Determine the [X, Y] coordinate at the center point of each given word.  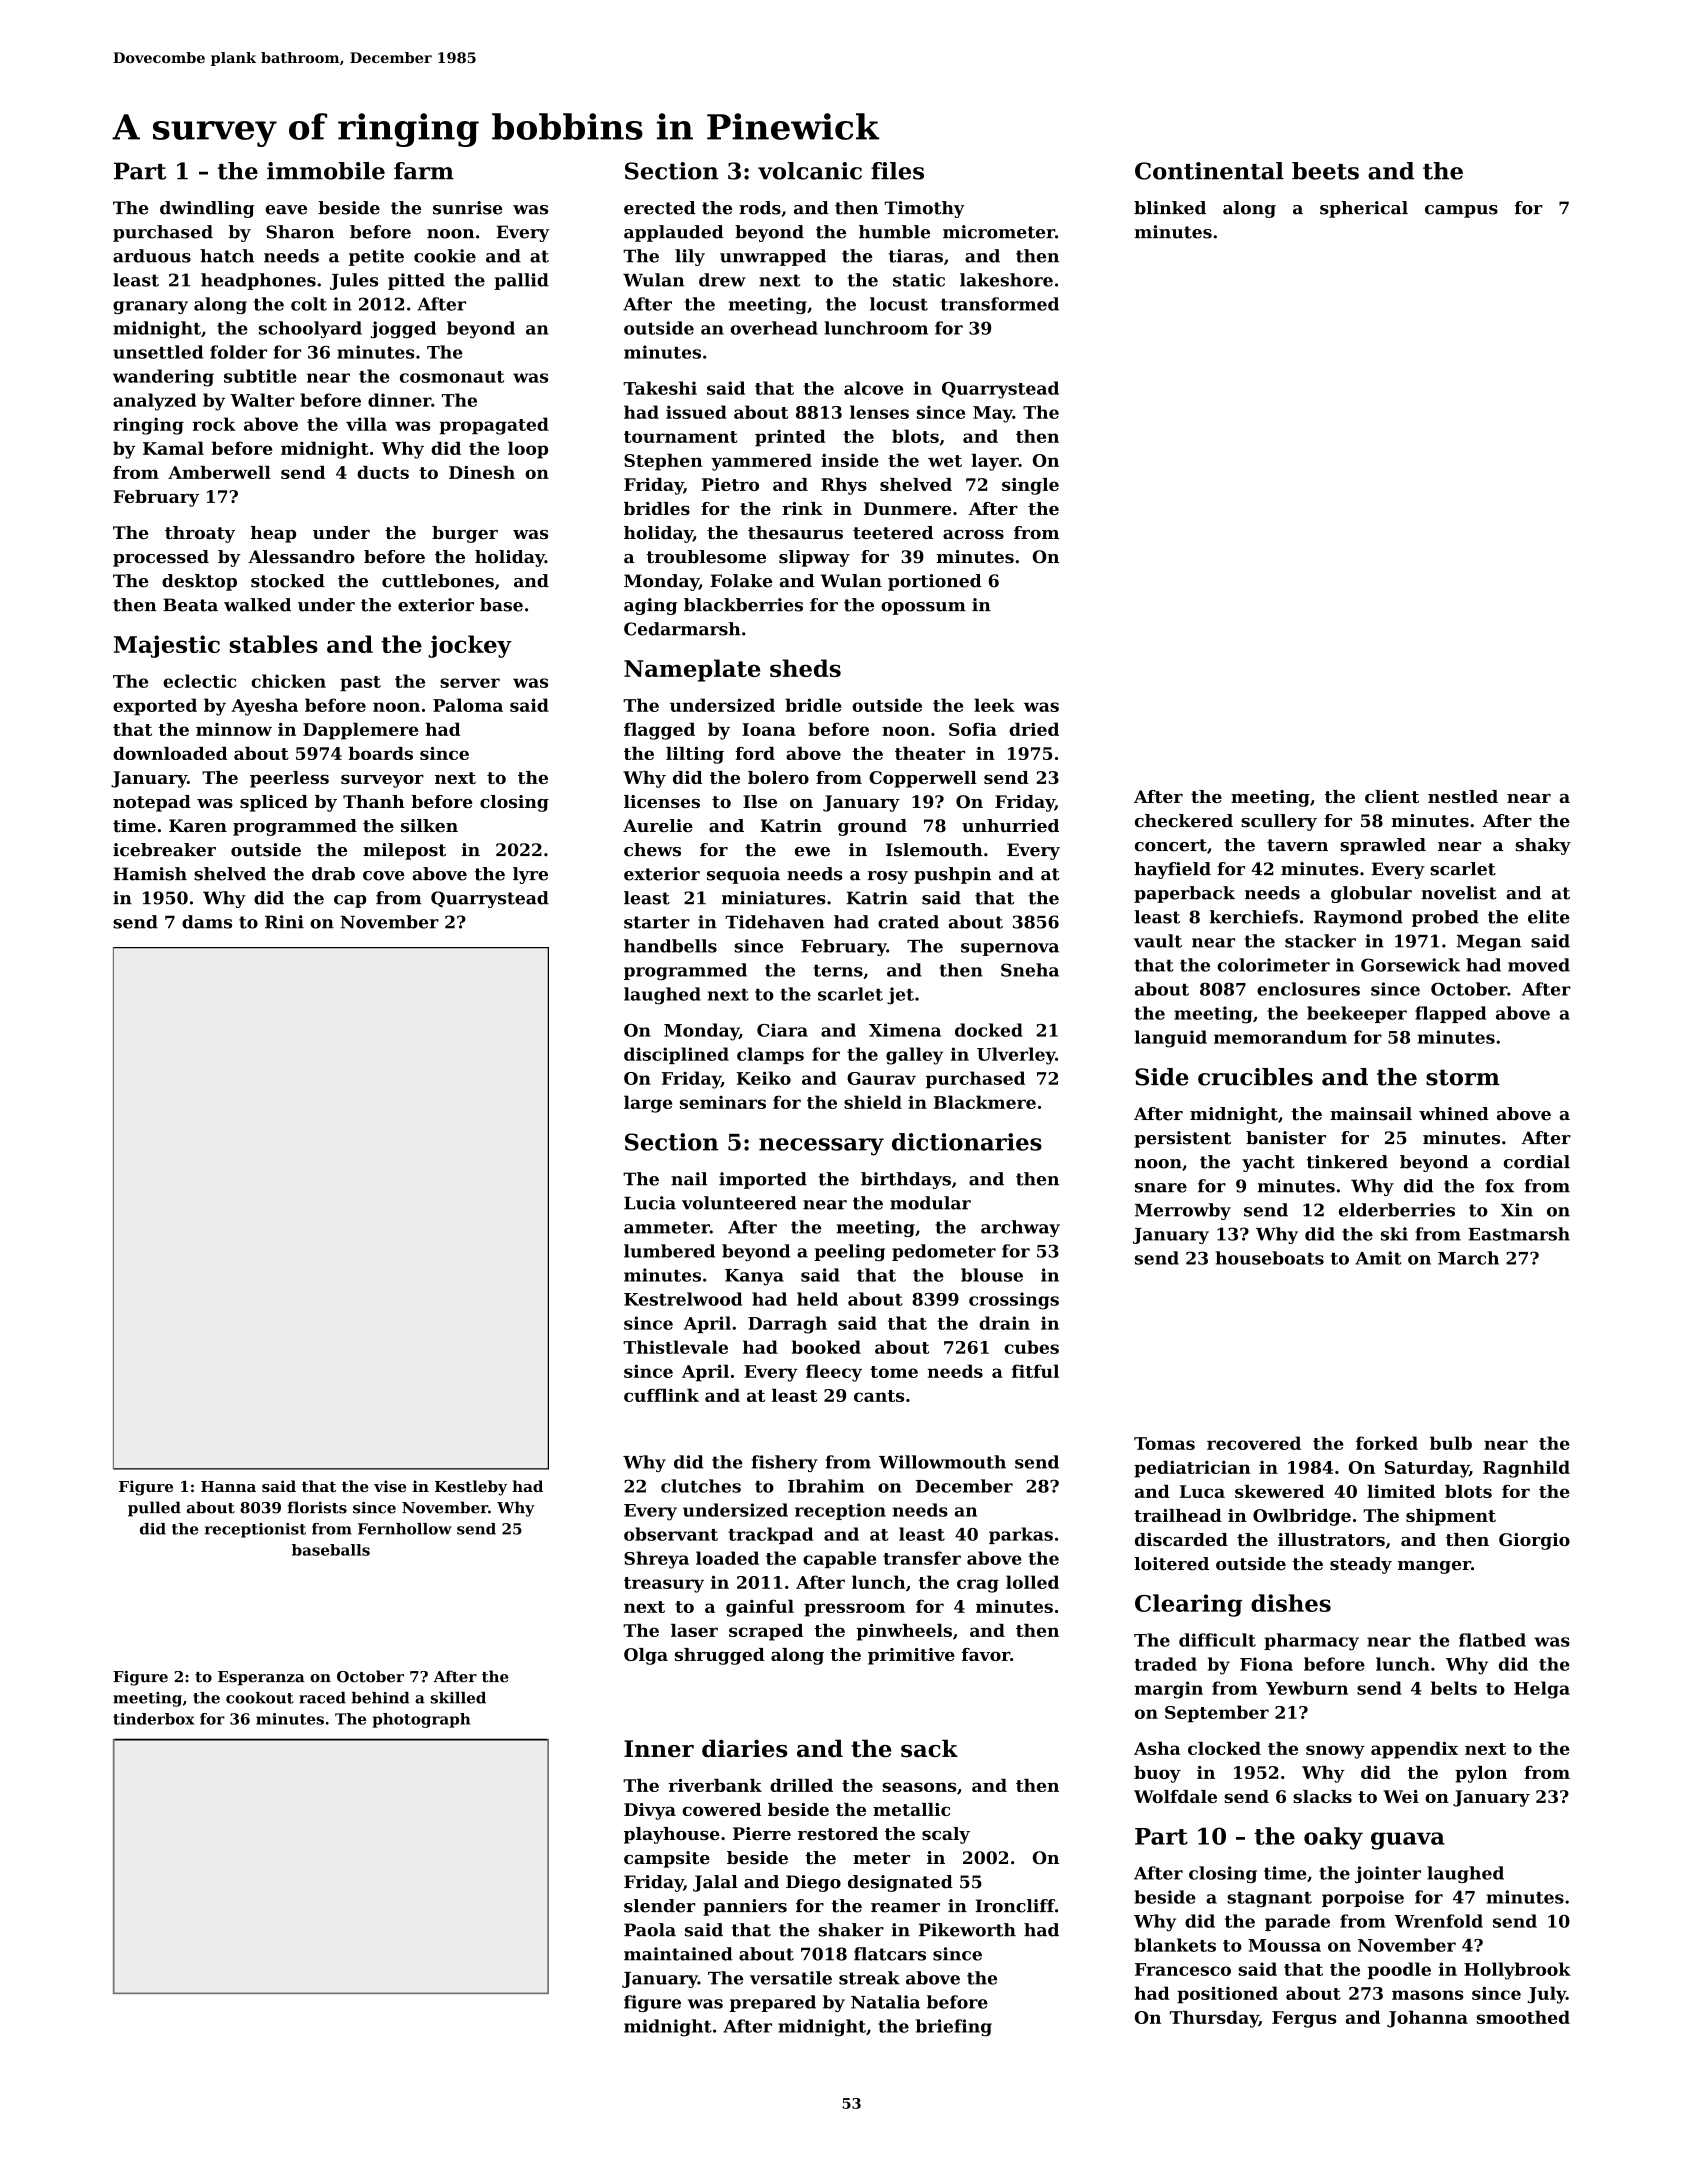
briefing [954, 2028]
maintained [678, 1954]
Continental [1209, 171]
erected [660, 208]
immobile [326, 171]
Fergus [1304, 2019]
